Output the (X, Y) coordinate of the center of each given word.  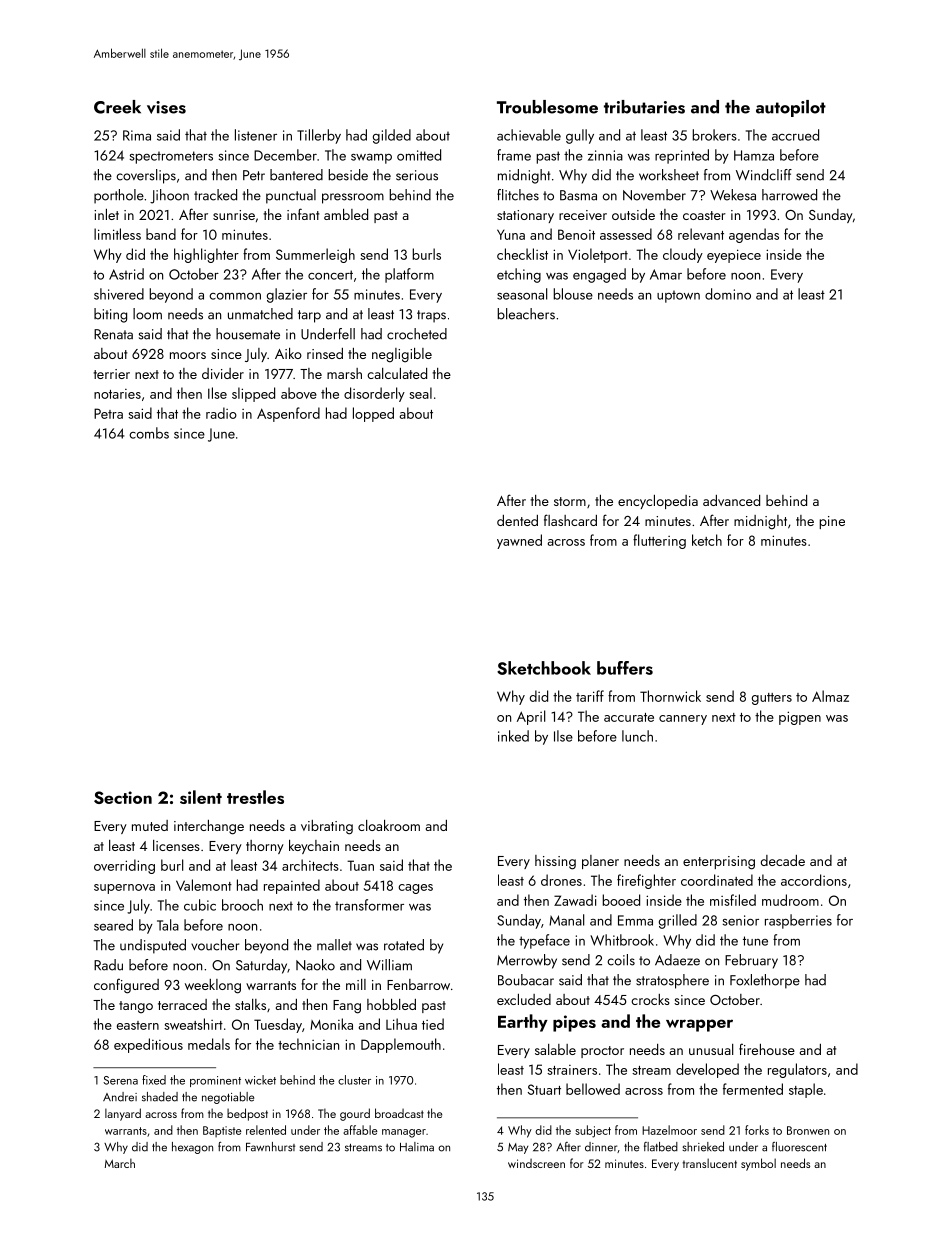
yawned (519, 541)
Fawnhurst (270, 1147)
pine (832, 522)
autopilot (791, 108)
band (161, 234)
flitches (518, 195)
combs (149, 433)
